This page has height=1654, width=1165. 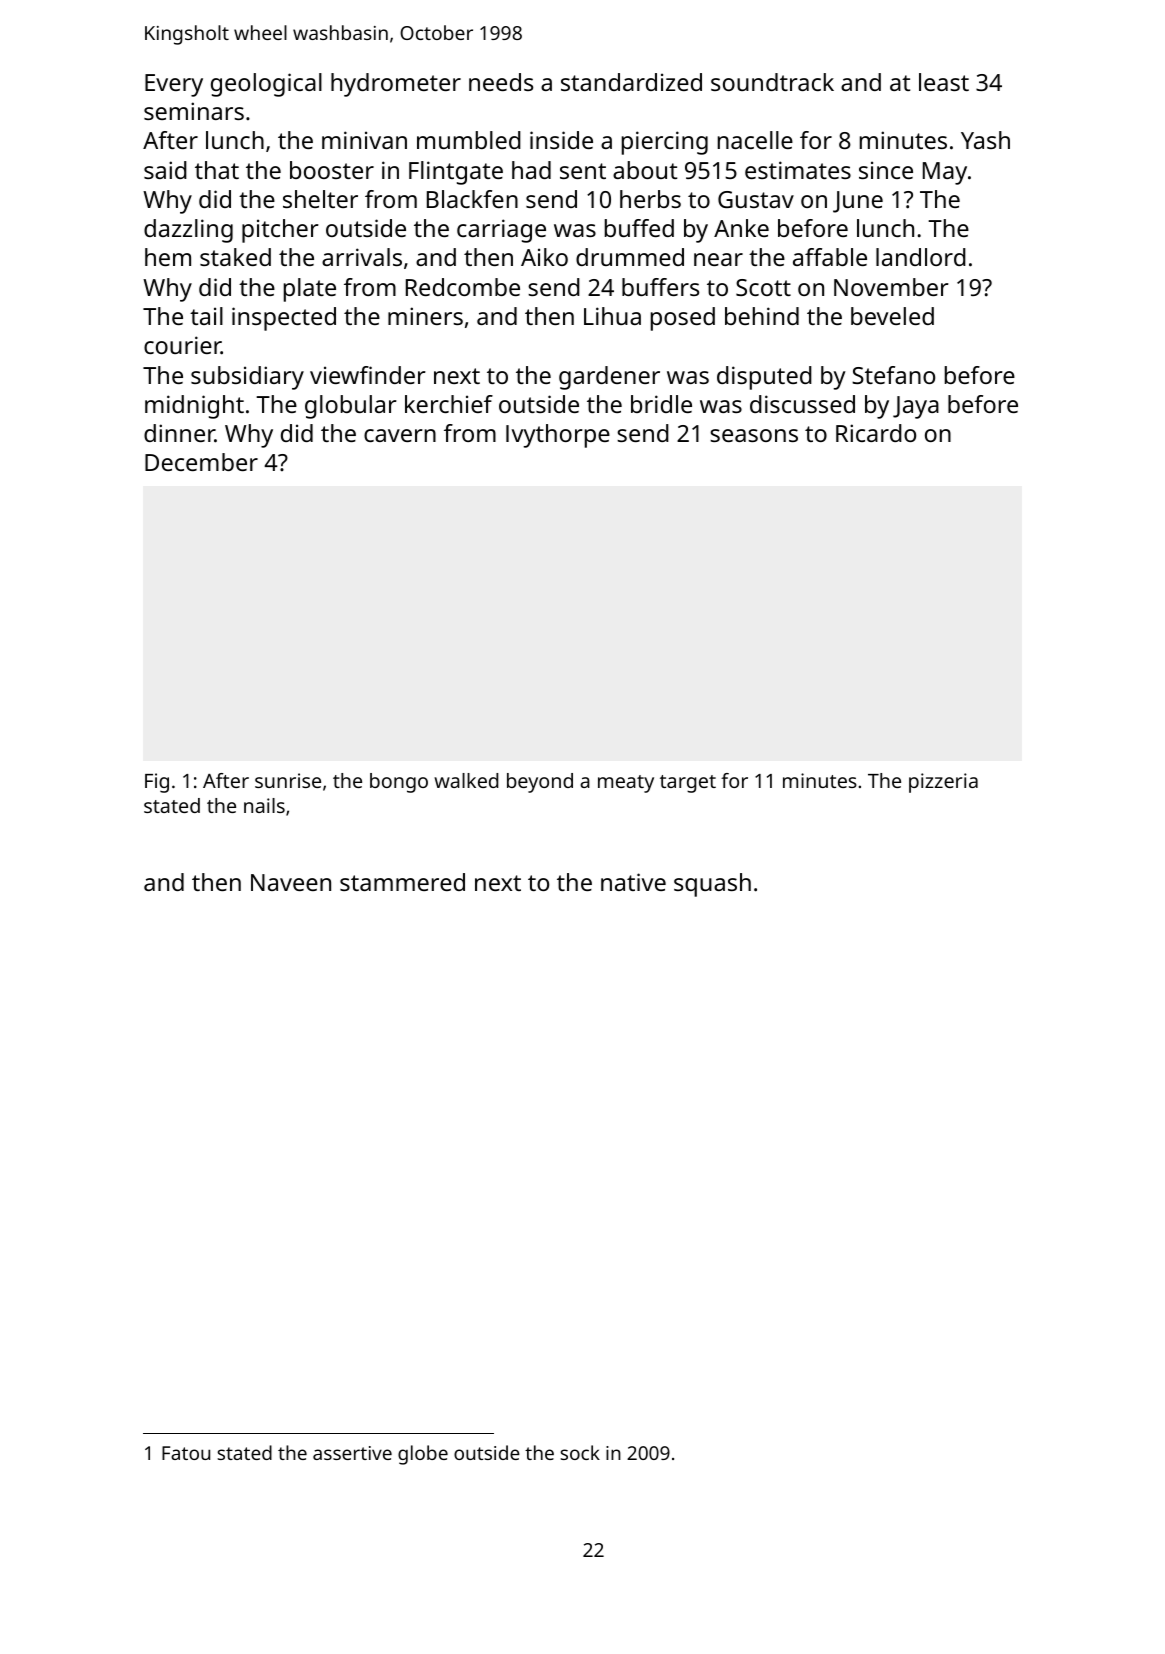 What do you see at coordinates (174, 85) in the page?
I see `Every` at bounding box center [174, 85].
